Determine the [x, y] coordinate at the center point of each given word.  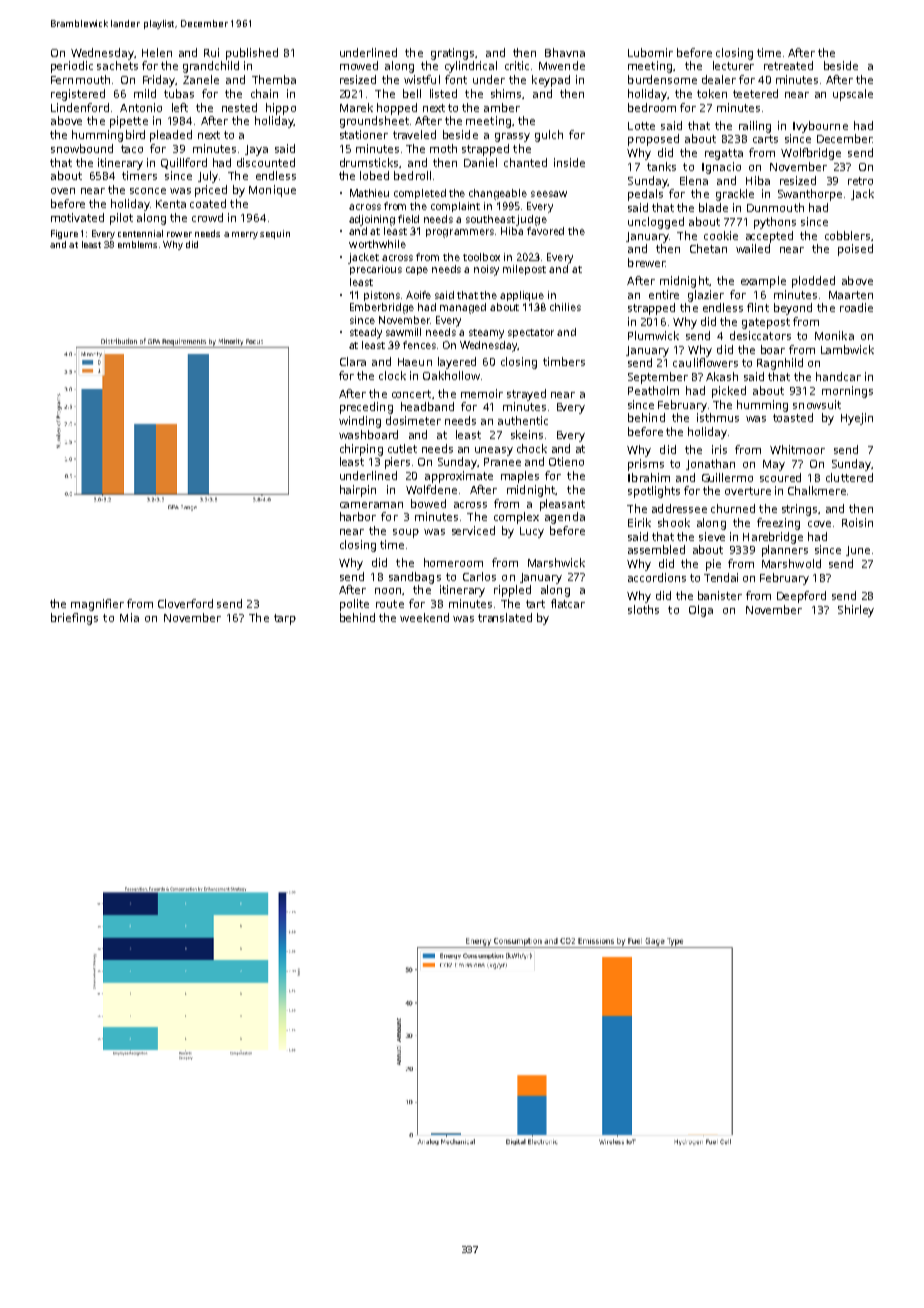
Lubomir [650, 52]
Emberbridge [382, 308]
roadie [856, 307]
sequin [275, 234]
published [252, 54]
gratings [452, 54]
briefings [74, 619]
